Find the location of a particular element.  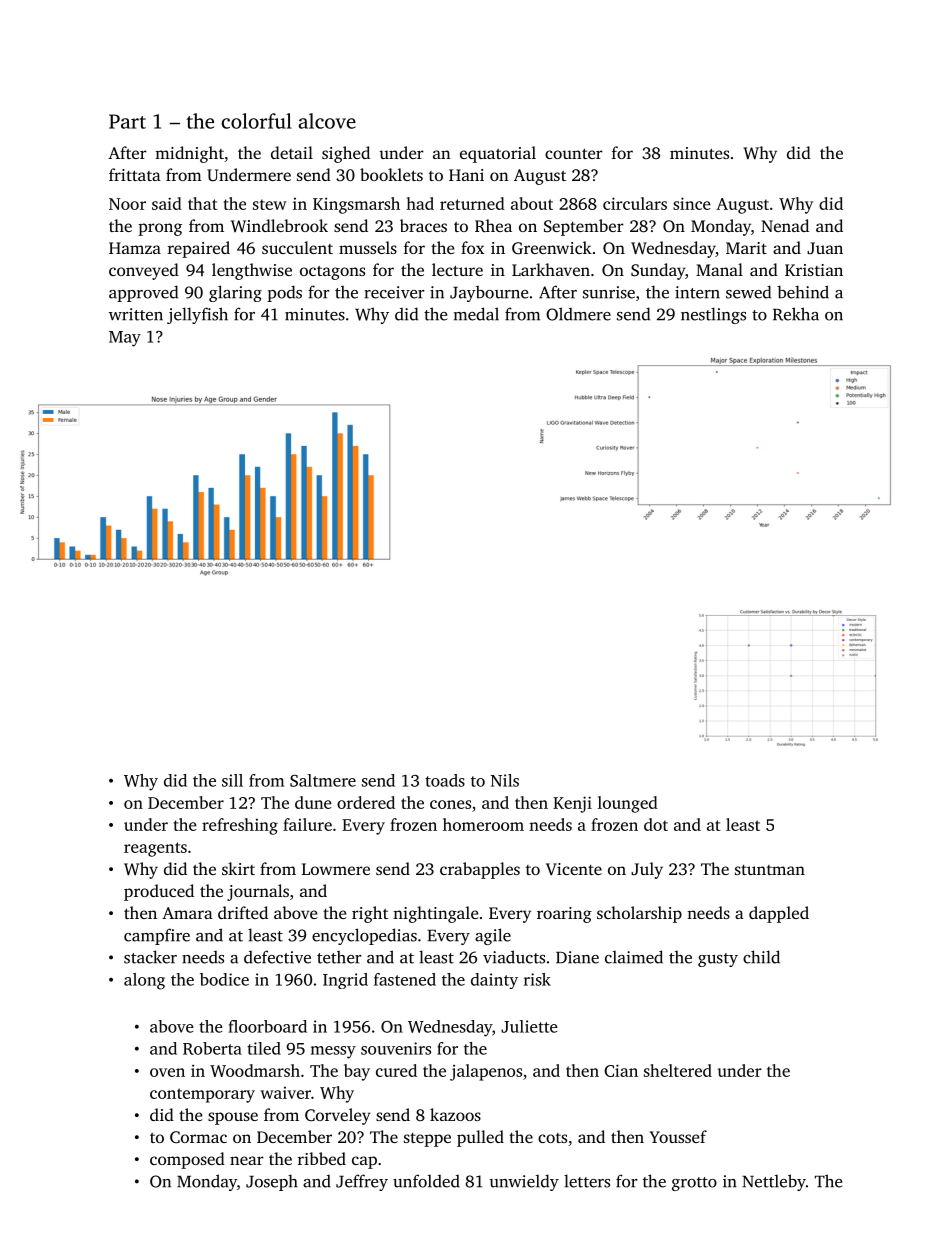

child is located at coordinates (761, 957).
